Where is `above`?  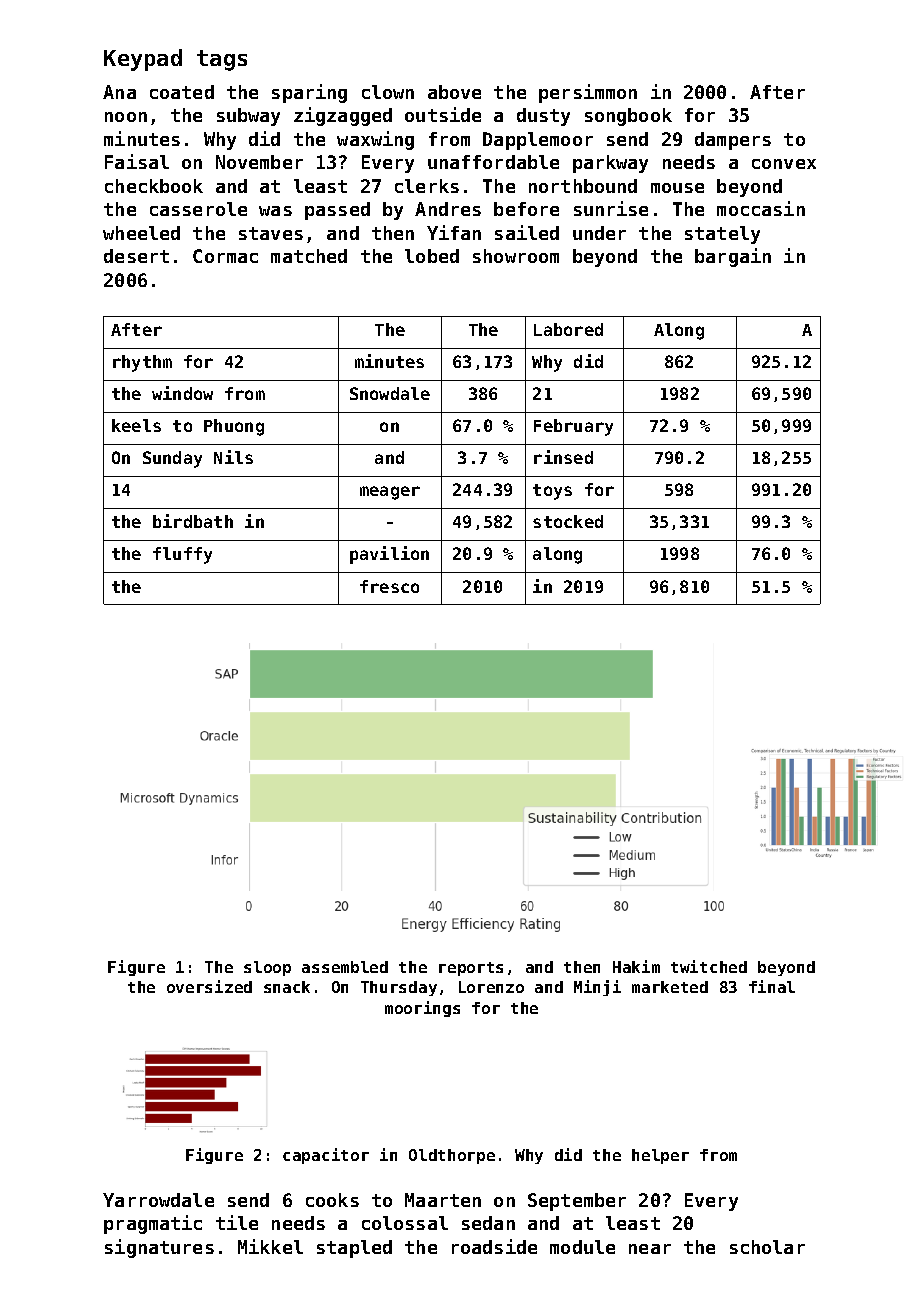
above is located at coordinates (454, 92).
